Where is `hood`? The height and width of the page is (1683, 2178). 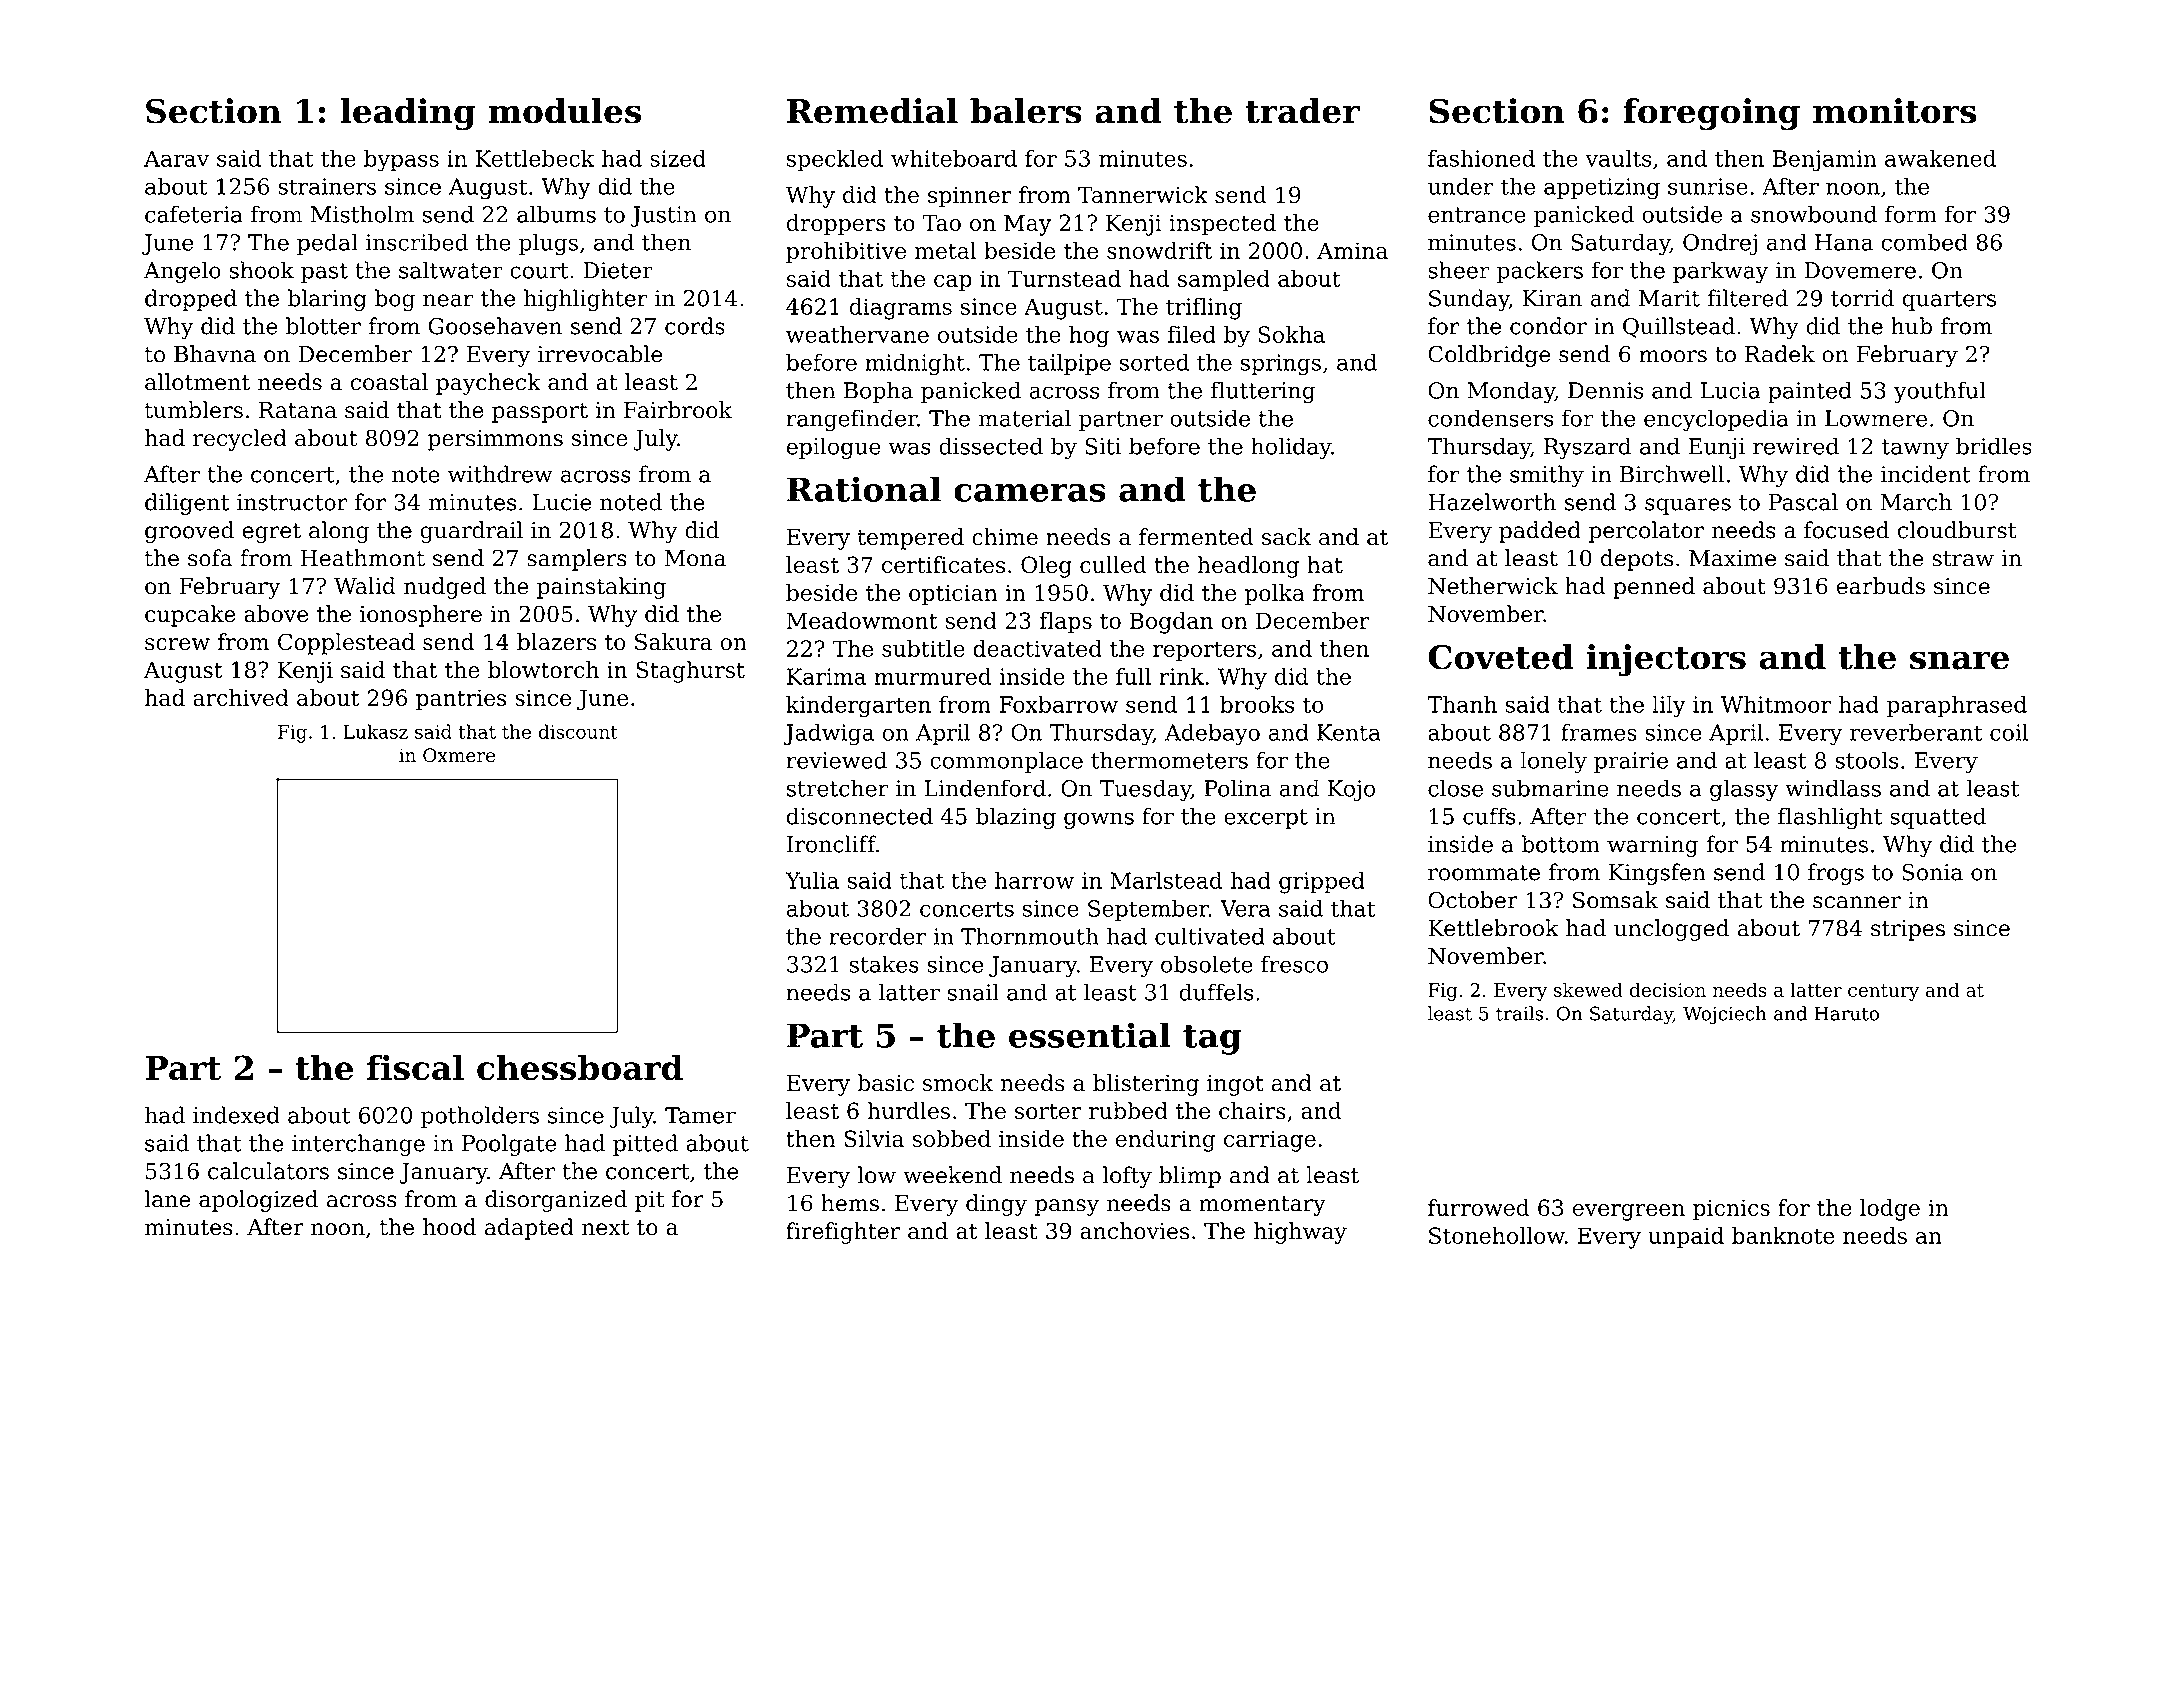
hood is located at coordinates (449, 1227).
